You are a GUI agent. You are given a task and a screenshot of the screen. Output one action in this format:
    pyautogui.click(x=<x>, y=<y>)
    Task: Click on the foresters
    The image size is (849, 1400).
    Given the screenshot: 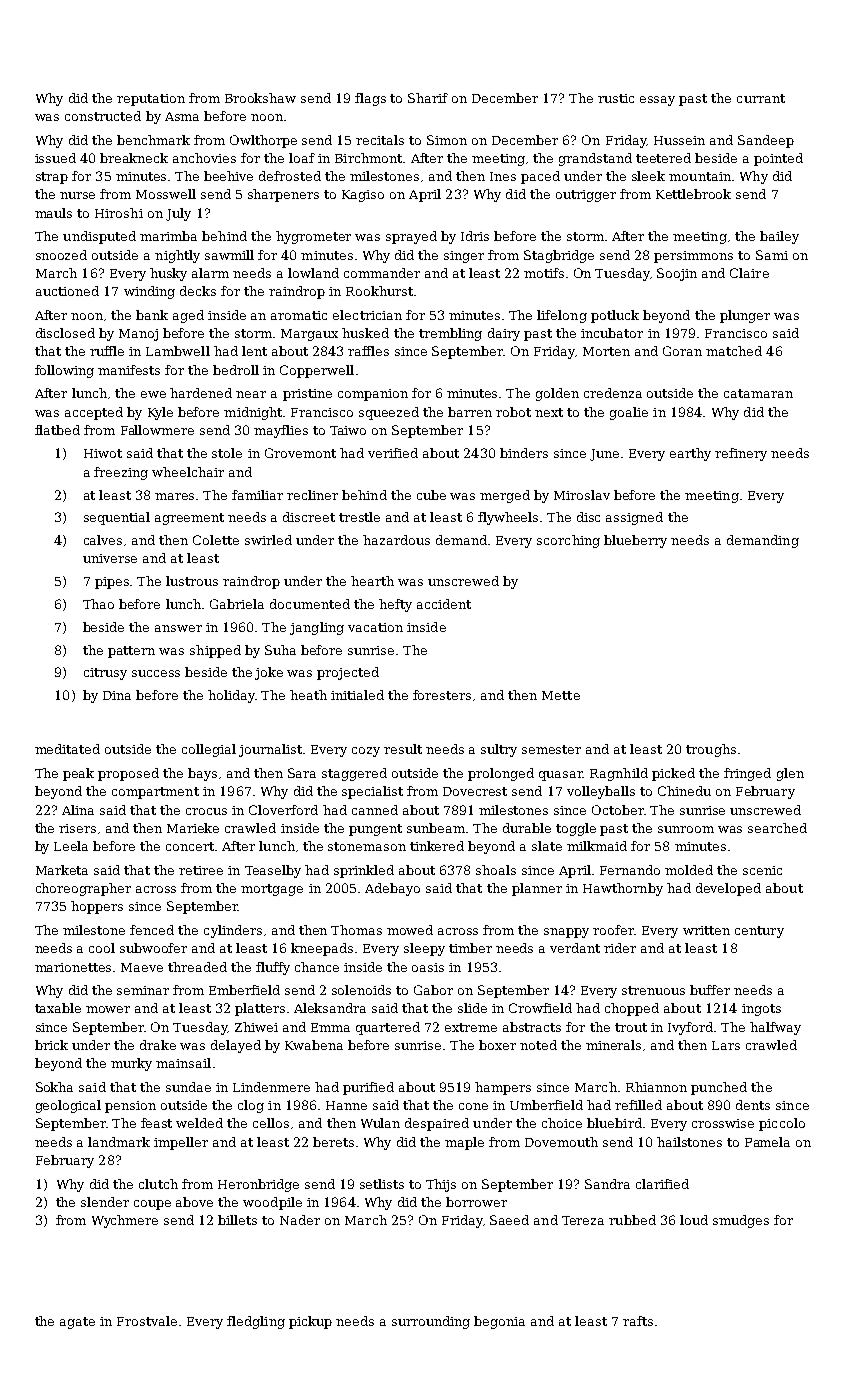 What is the action you would take?
    pyautogui.click(x=442, y=695)
